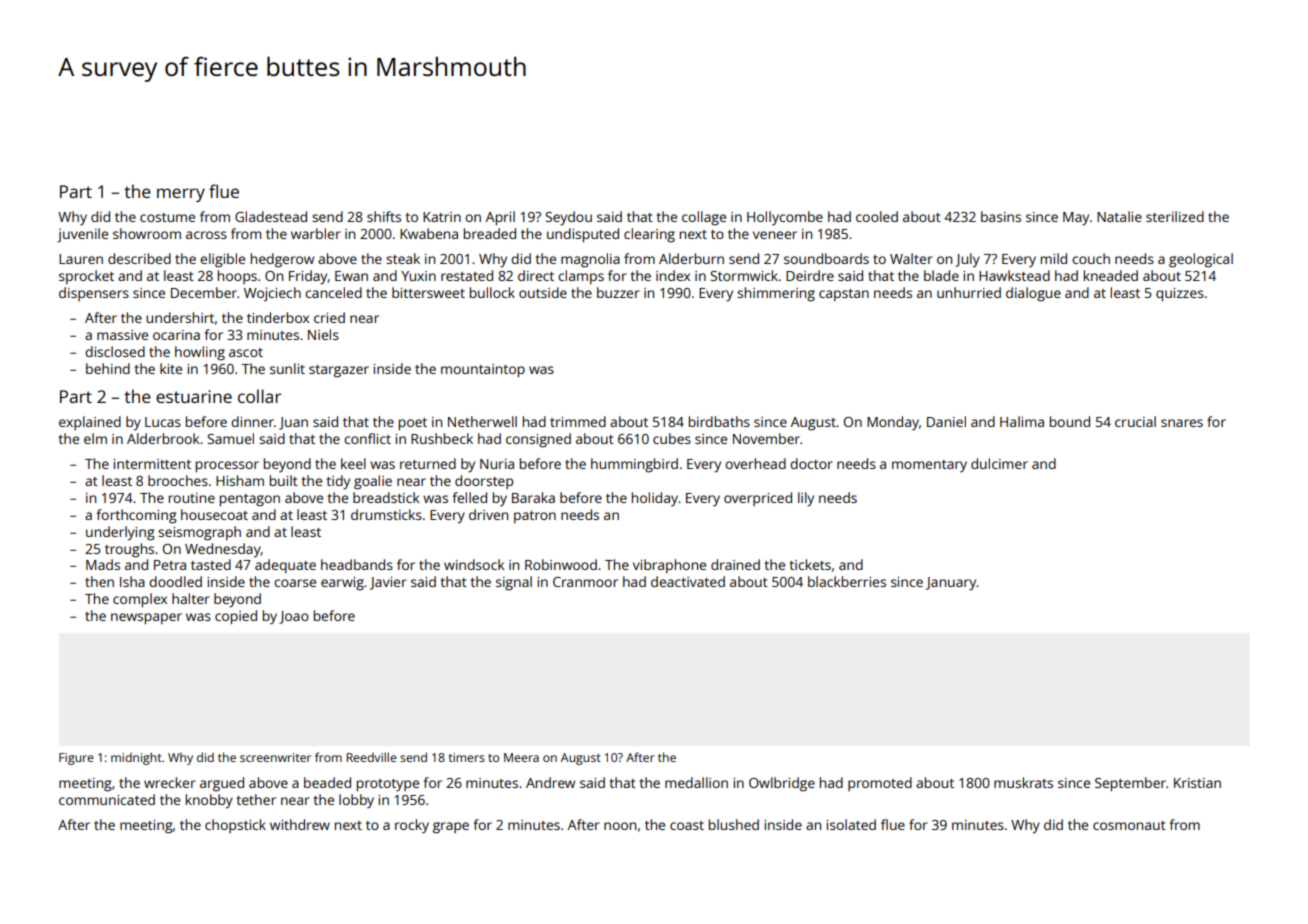 The width and height of the screenshot is (1308, 924). Describe the element at coordinates (851, 824) in the screenshot. I see `isolated` at that location.
